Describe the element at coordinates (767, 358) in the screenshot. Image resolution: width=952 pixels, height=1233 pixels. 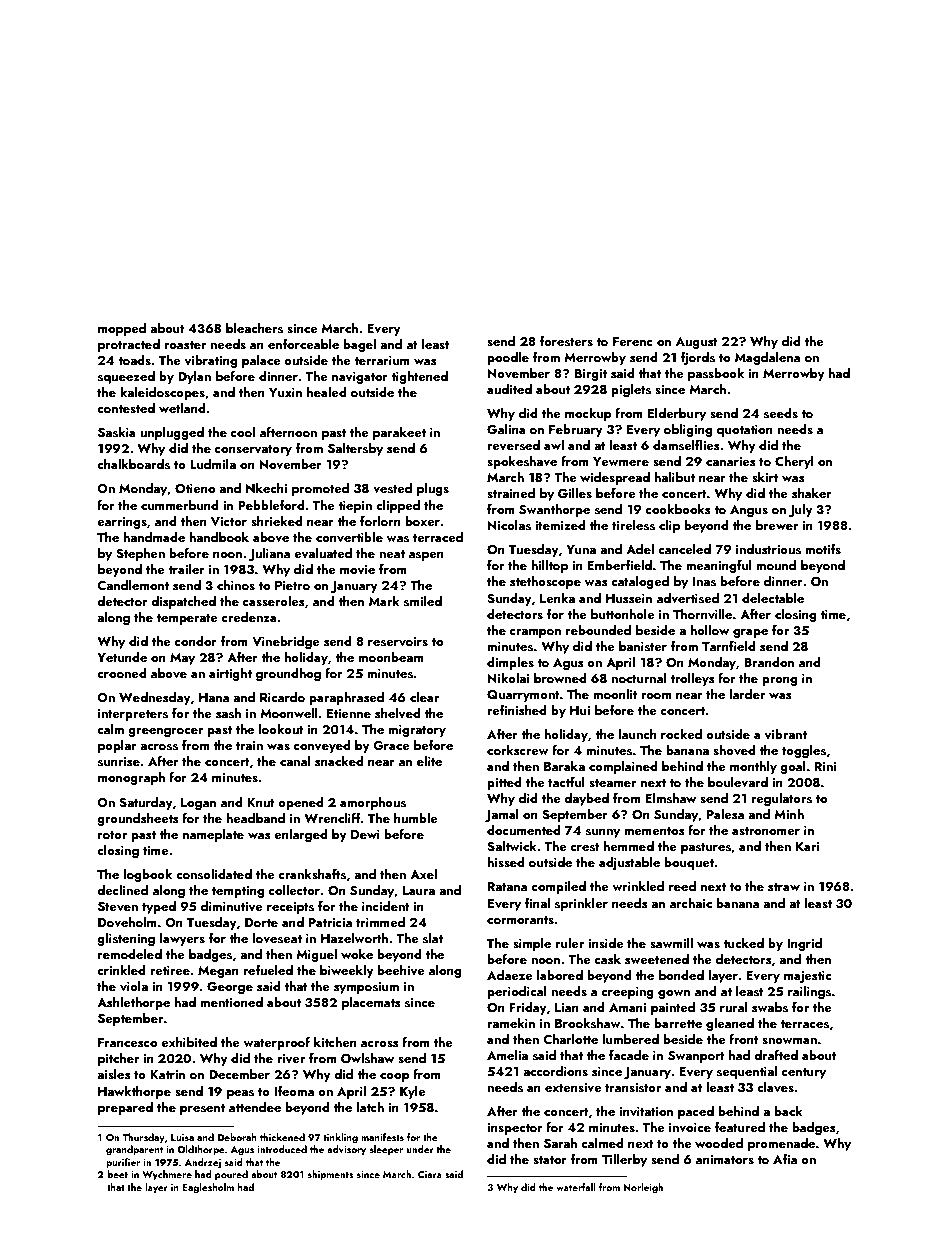
I see `Magdalena` at that location.
